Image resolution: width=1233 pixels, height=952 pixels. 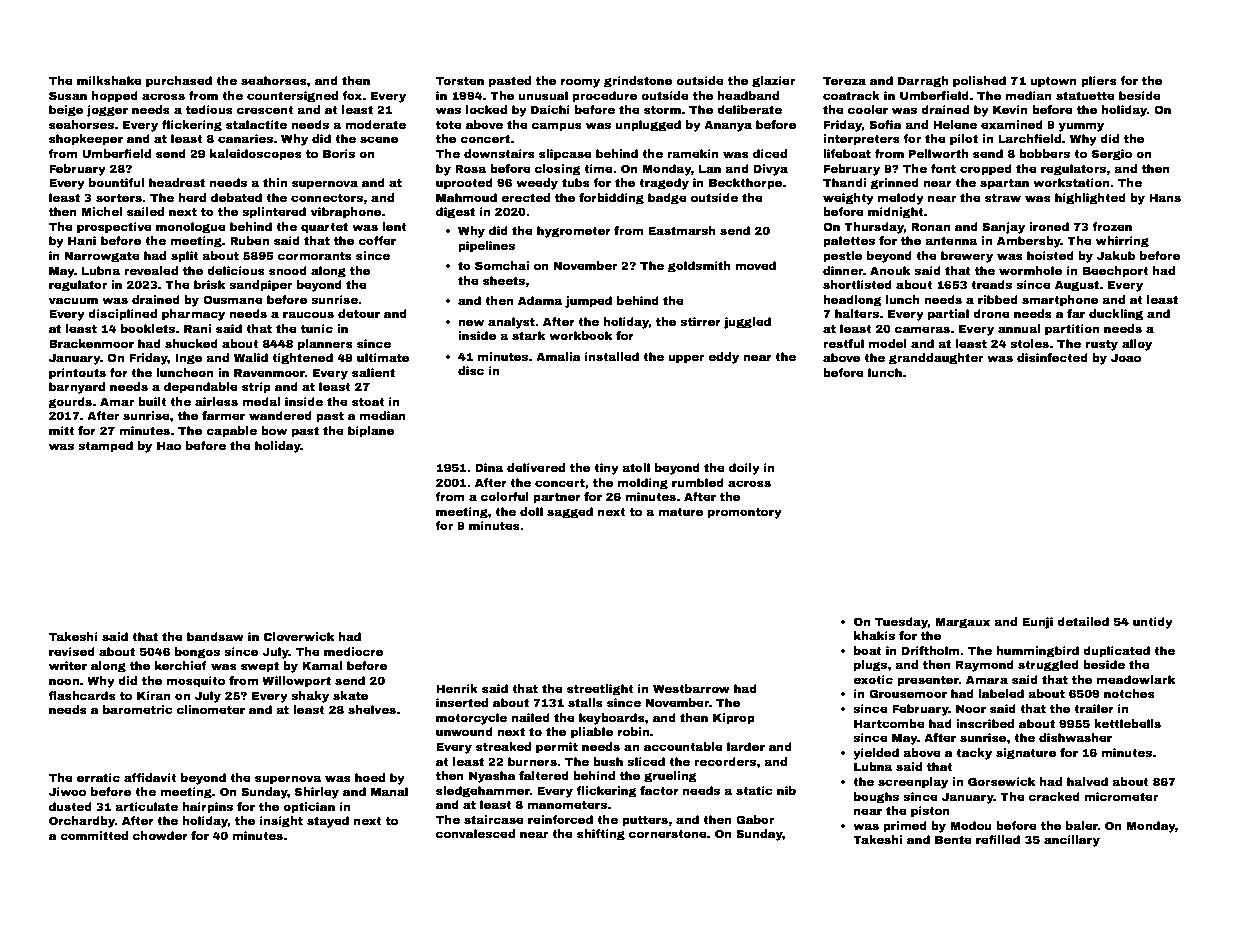 I want to click on erratic, so click(x=98, y=777).
